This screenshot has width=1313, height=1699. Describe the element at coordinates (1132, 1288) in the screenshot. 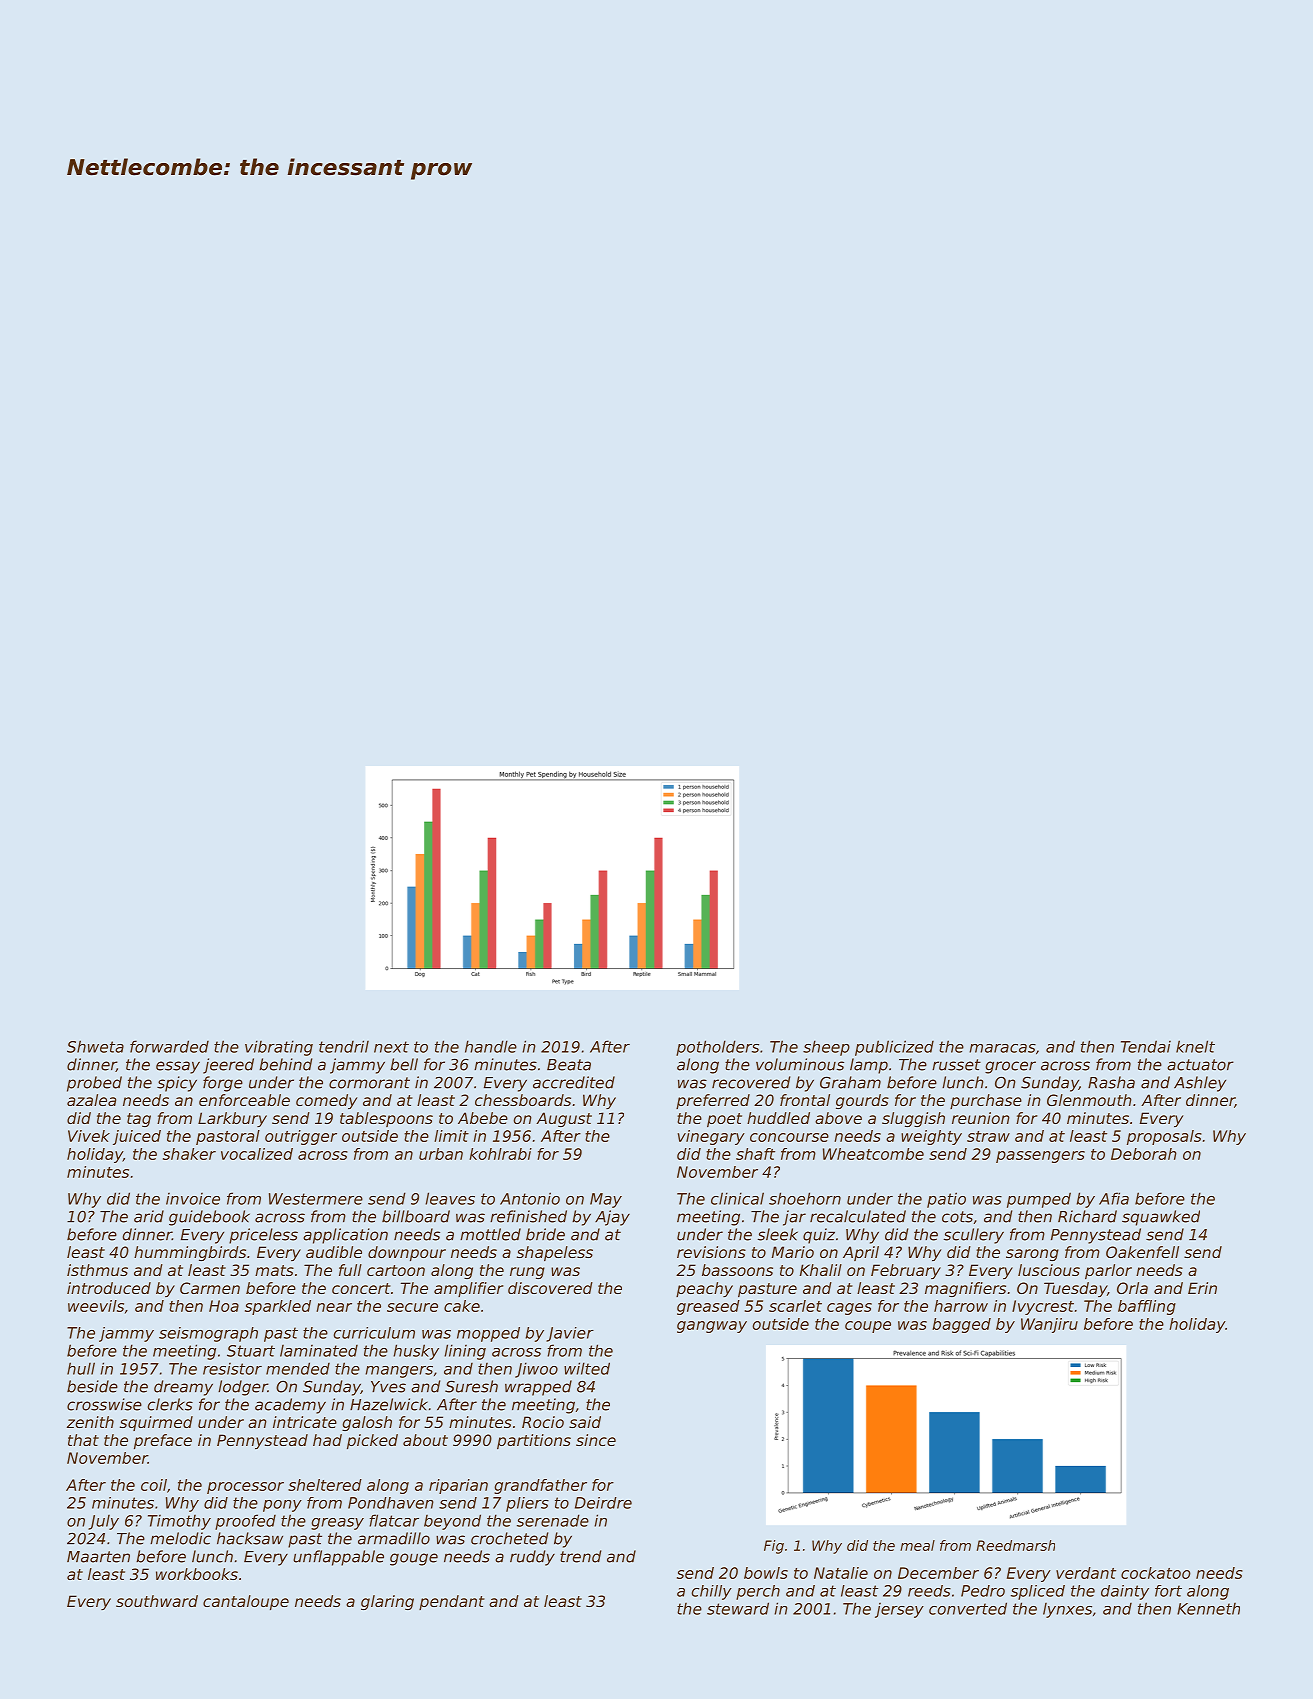

I see `Orla` at that location.
